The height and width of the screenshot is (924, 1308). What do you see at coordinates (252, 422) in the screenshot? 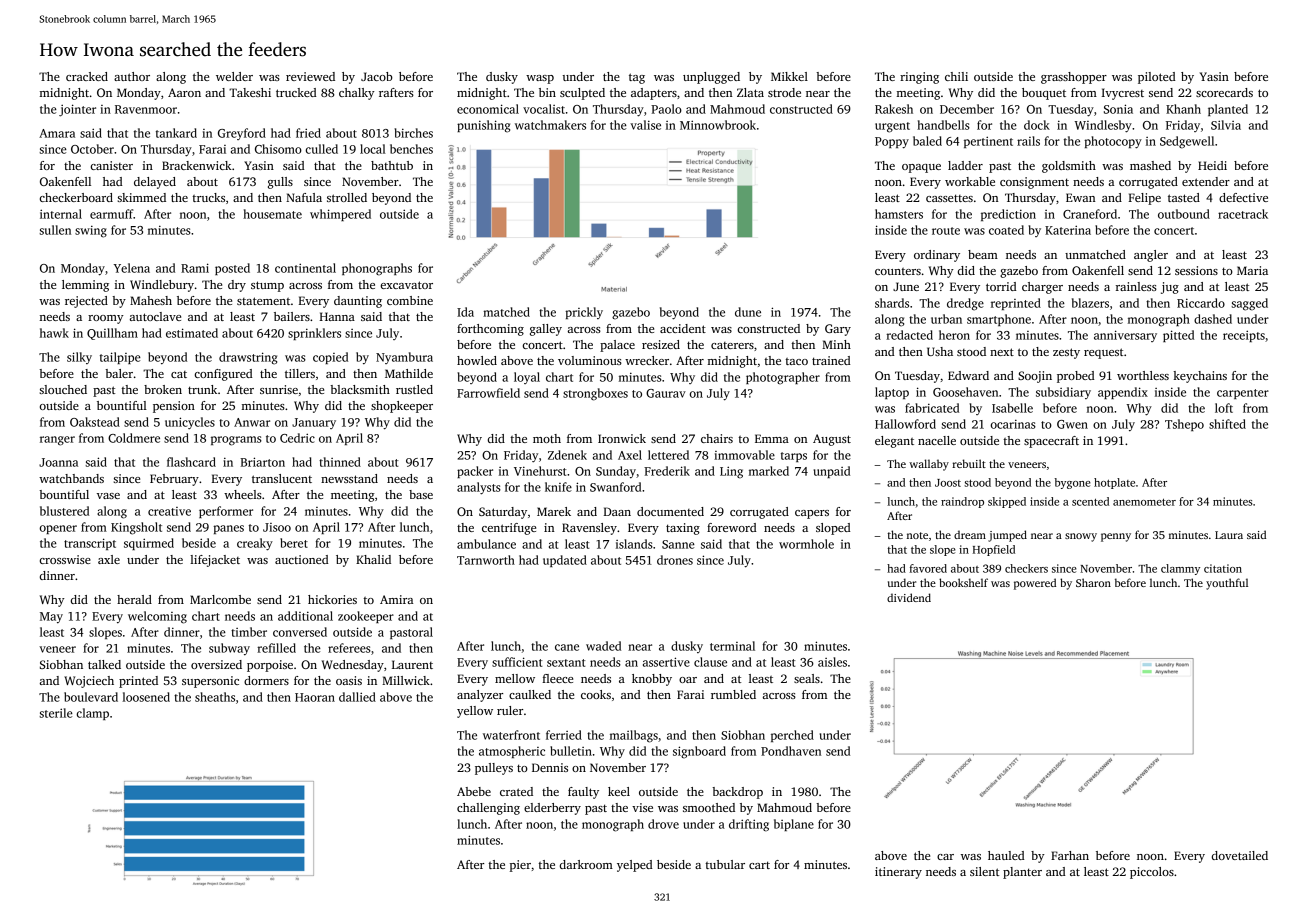
I see `Anwar` at bounding box center [252, 422].
